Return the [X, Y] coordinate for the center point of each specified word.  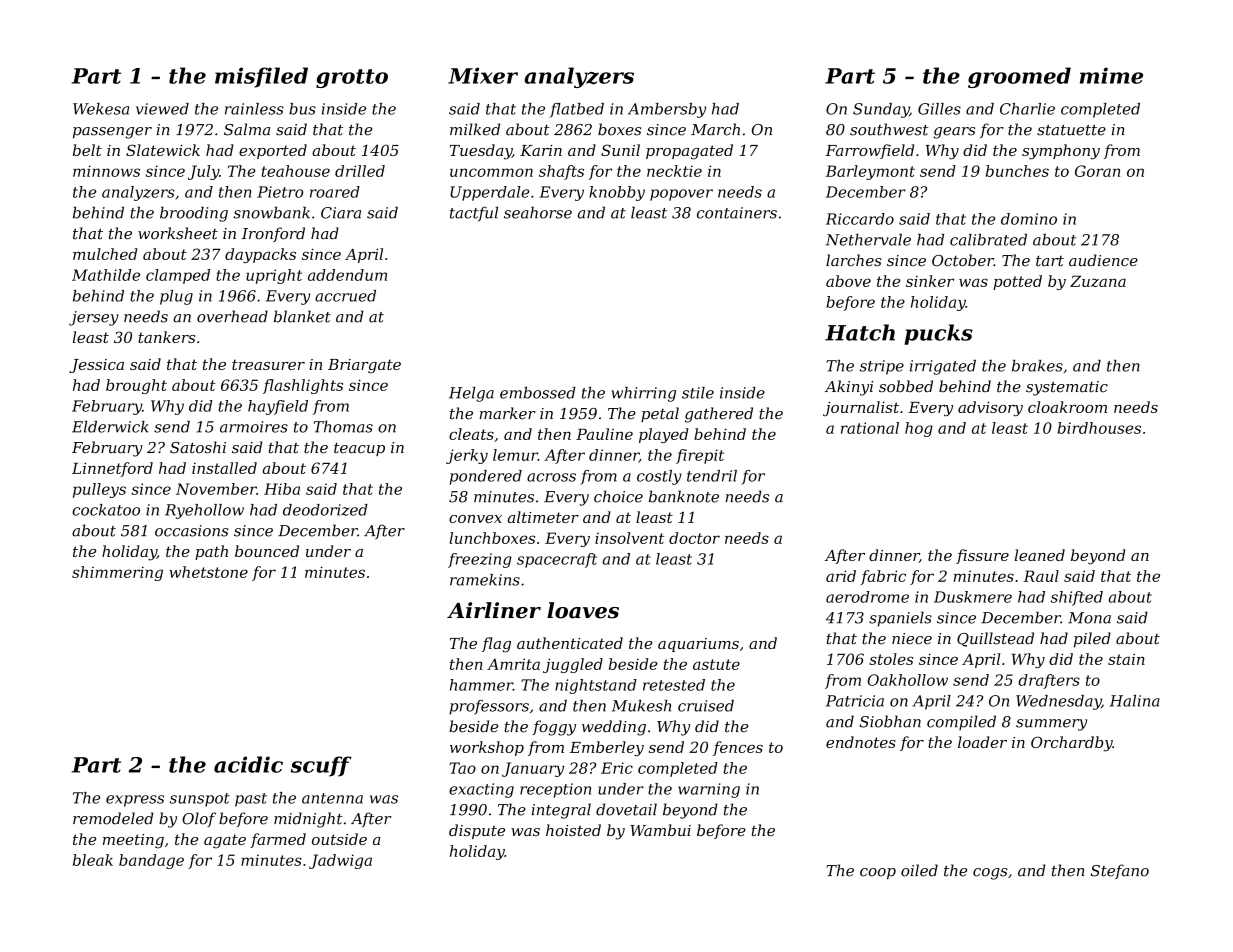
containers [737, 213]
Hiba [282, 489]
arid [841, 576]
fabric [883, 577]
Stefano [1120, 871]
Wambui [660, 830]
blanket [302, 316]
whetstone [208, 572]
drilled [360, 171]
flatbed [577, 110]
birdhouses [1099, 428]
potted [1017, 282]
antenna [332, 798]
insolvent [629, 538]
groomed [1019, 77]
